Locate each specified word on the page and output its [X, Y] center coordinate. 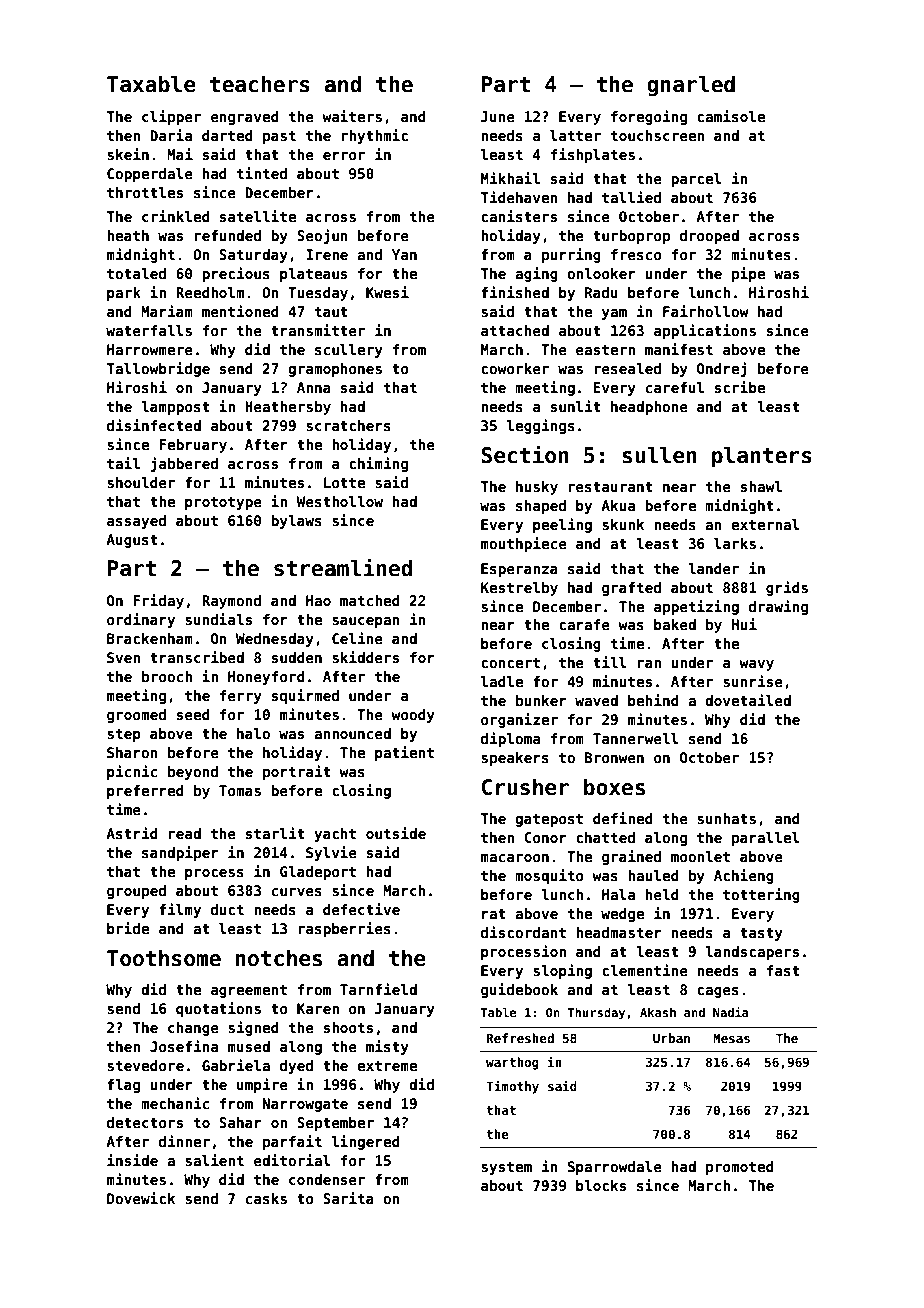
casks [266, 1198]
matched [370, 600]
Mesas [731, 1038]
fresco [636, 254]
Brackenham [150, 638]
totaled [136, 273]
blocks [601, 1185]
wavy [756, 665]
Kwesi [387, 292]
